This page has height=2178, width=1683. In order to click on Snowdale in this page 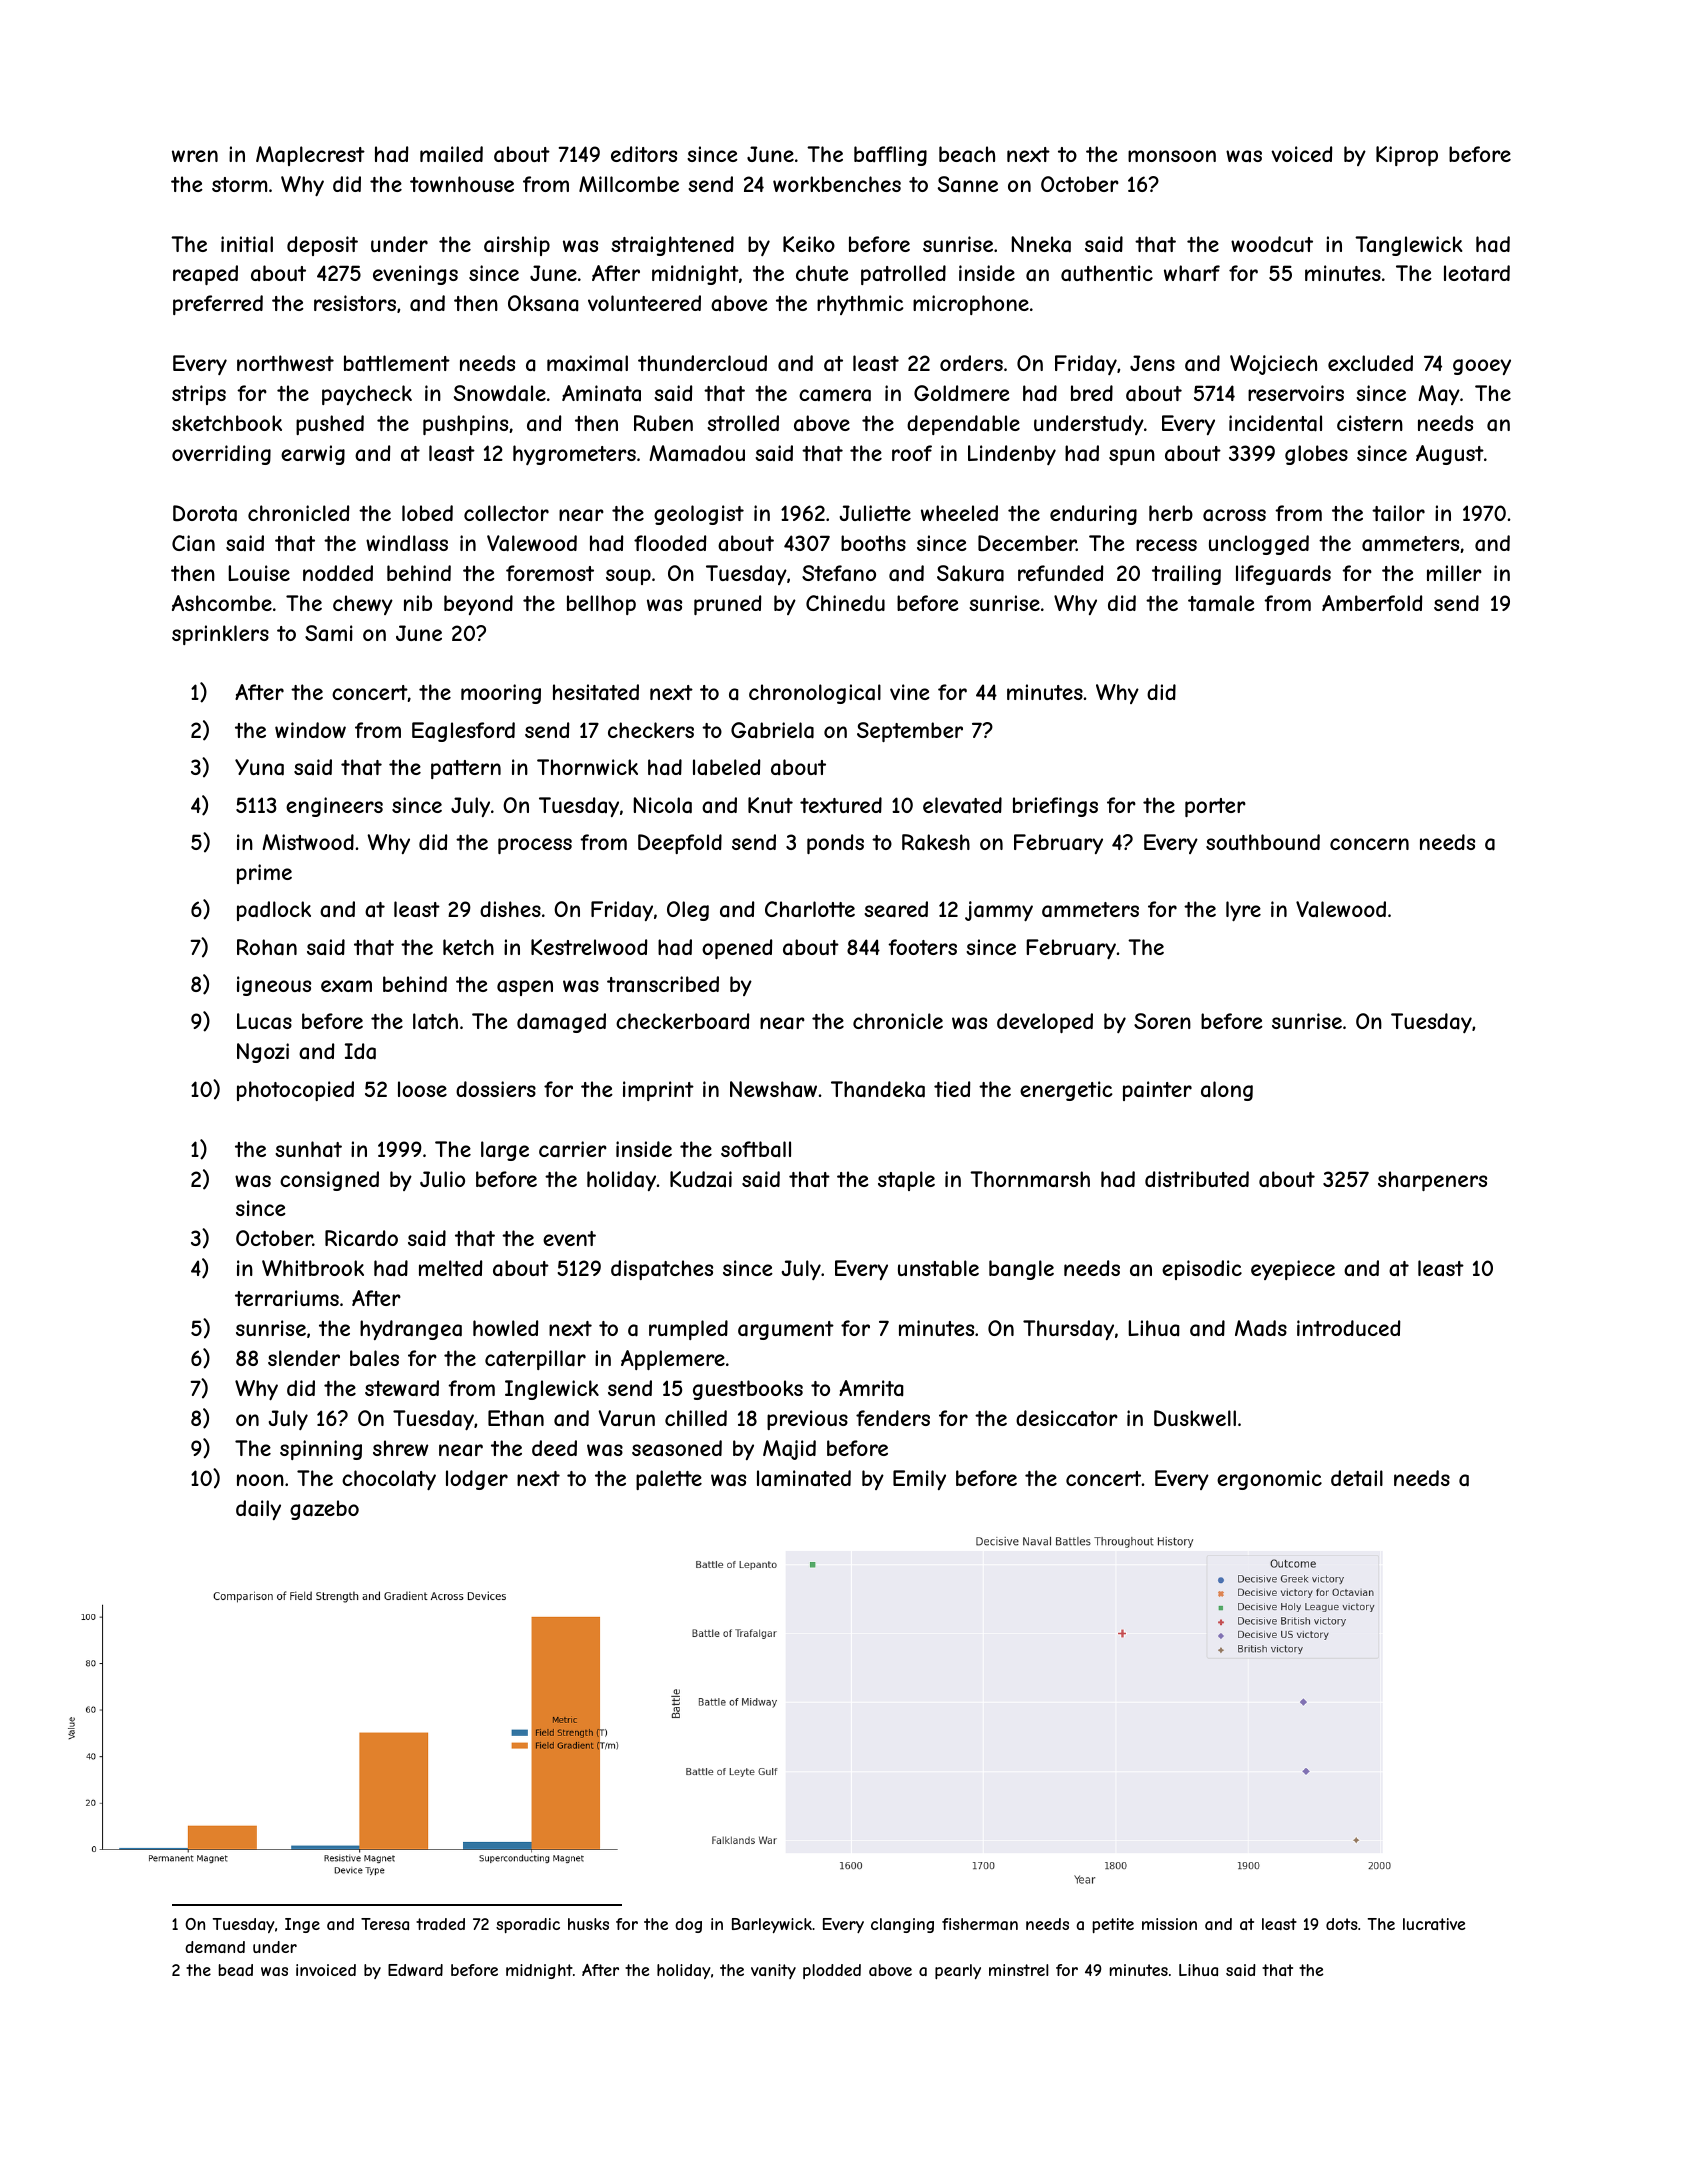, I will do `click(500, 393)`.
